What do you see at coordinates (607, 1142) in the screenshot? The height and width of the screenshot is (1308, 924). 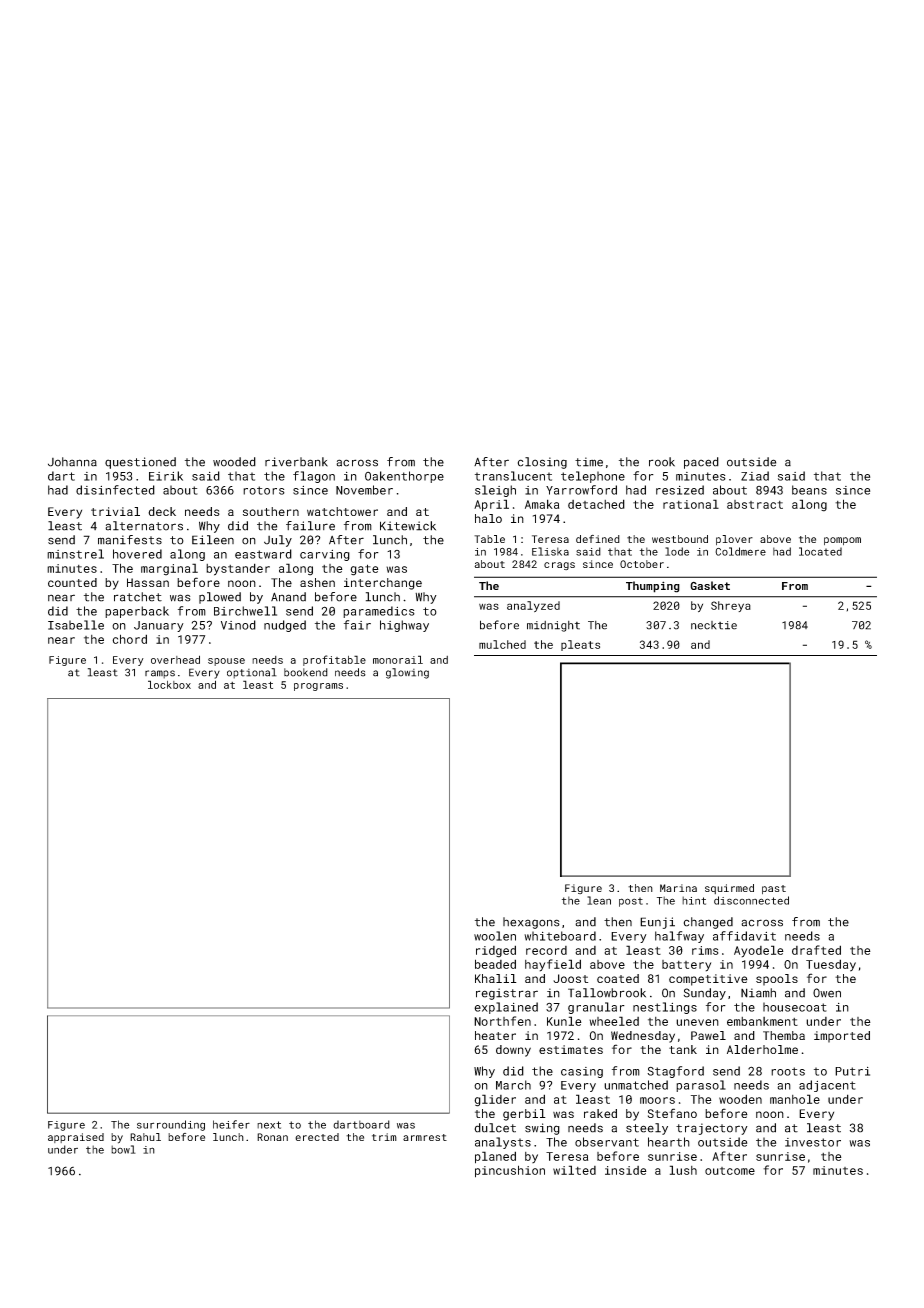 I see `observant` at bounding box center [607, 1142].
